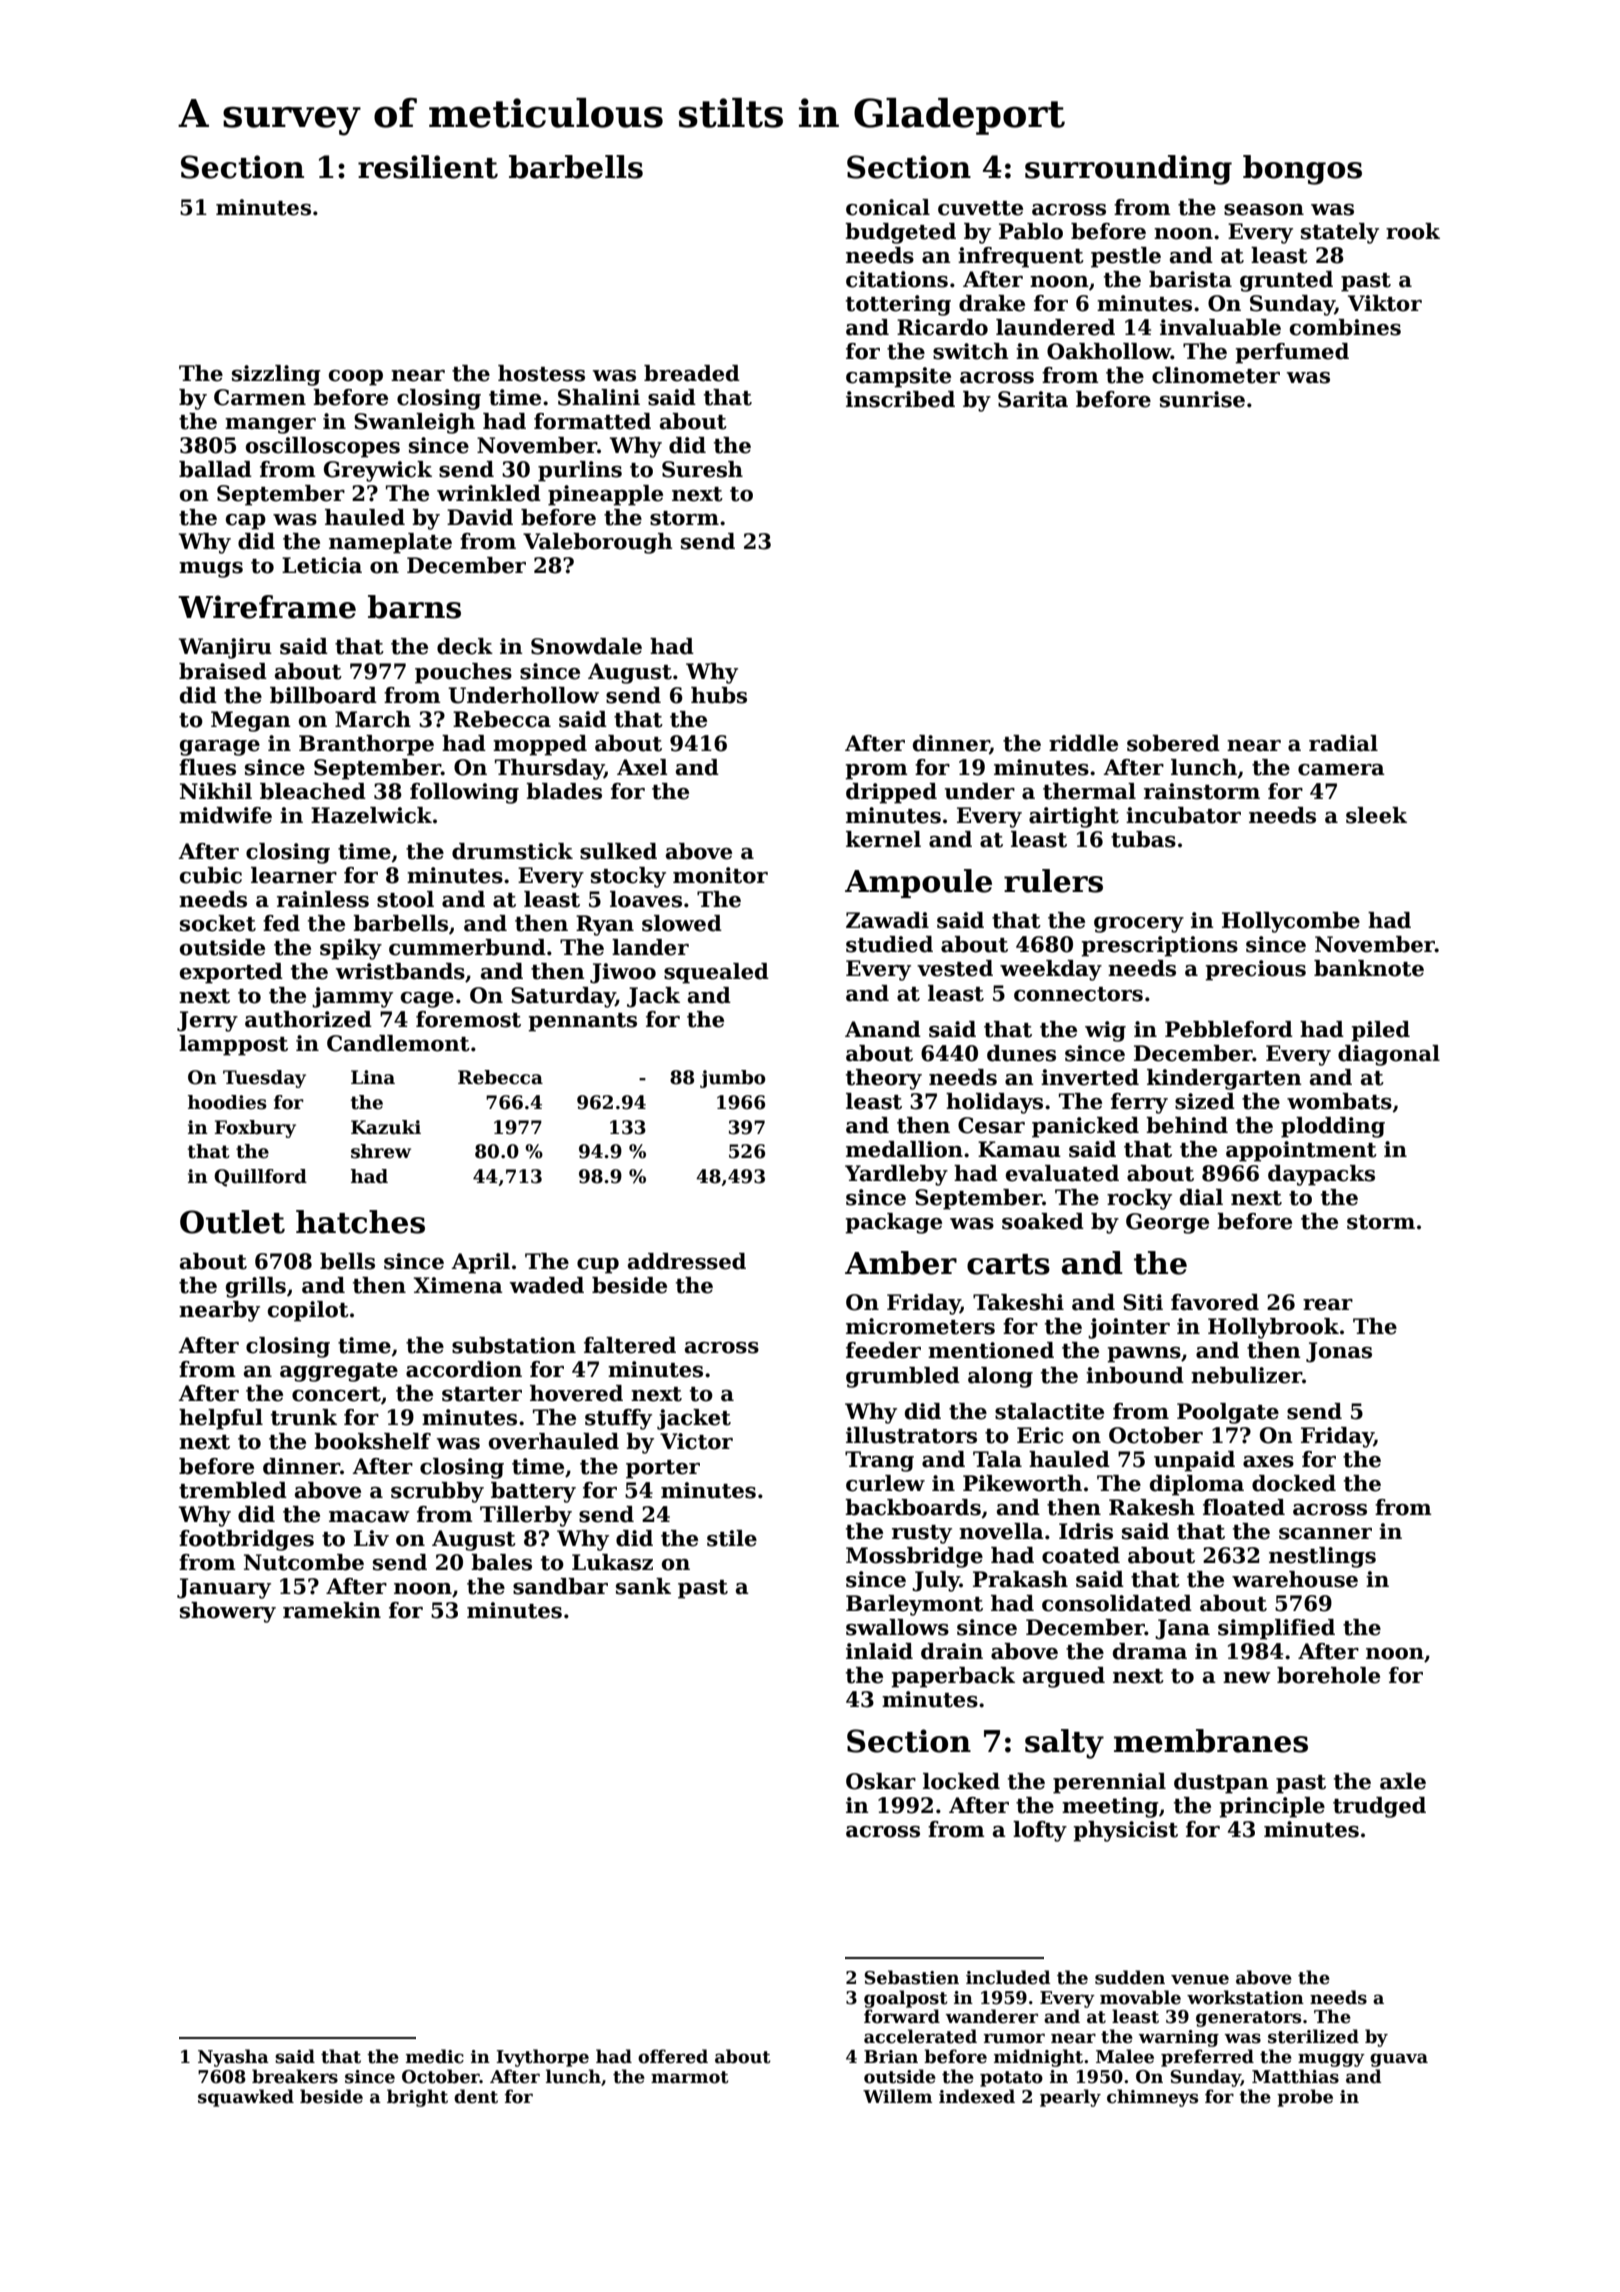 The width and height of the image is (1620, 2292). Describe the element at coordinates (1305, 2098) in the image. I see `probe` at that location.
